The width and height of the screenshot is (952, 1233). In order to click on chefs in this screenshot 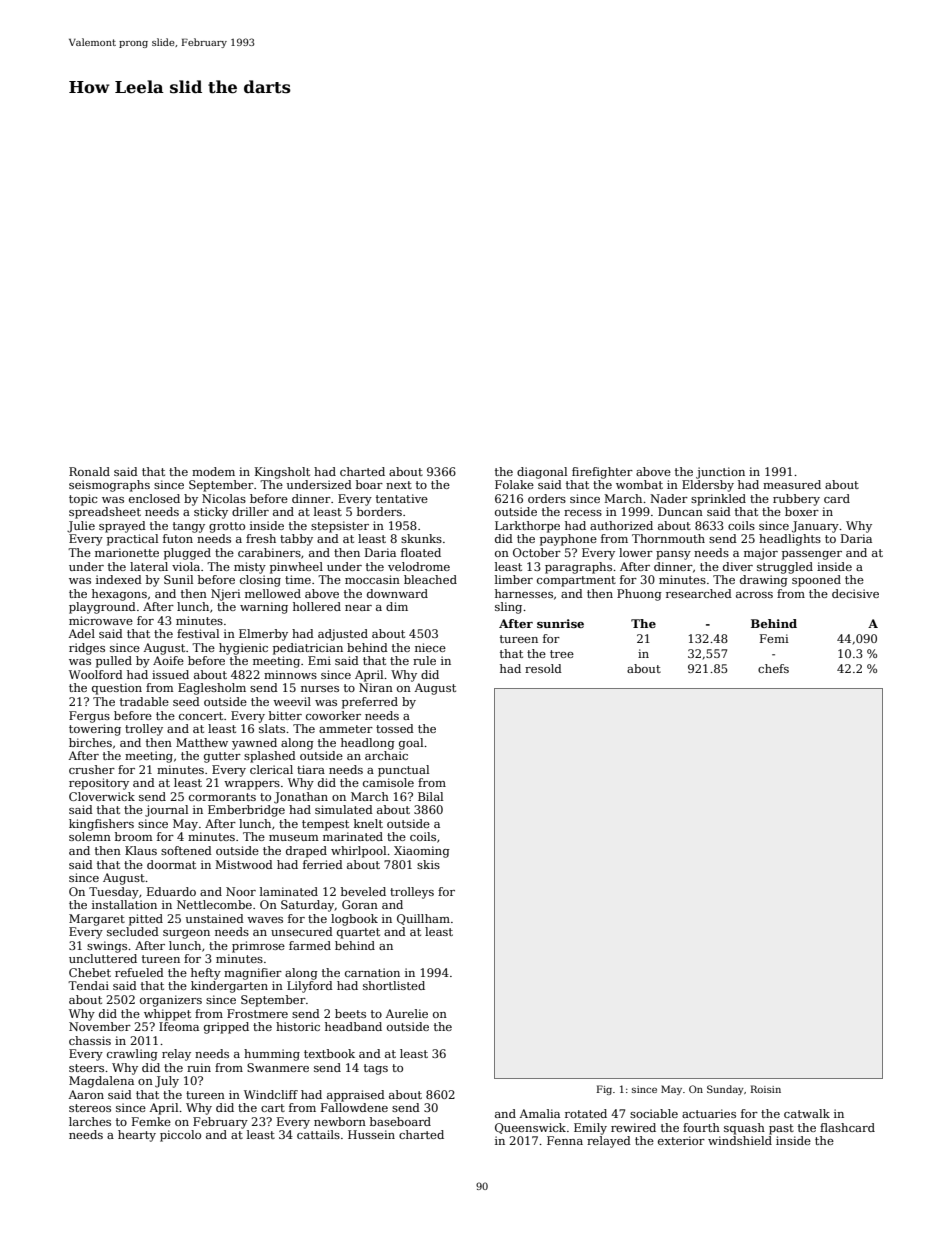, I will do `click(773, 668)`.
